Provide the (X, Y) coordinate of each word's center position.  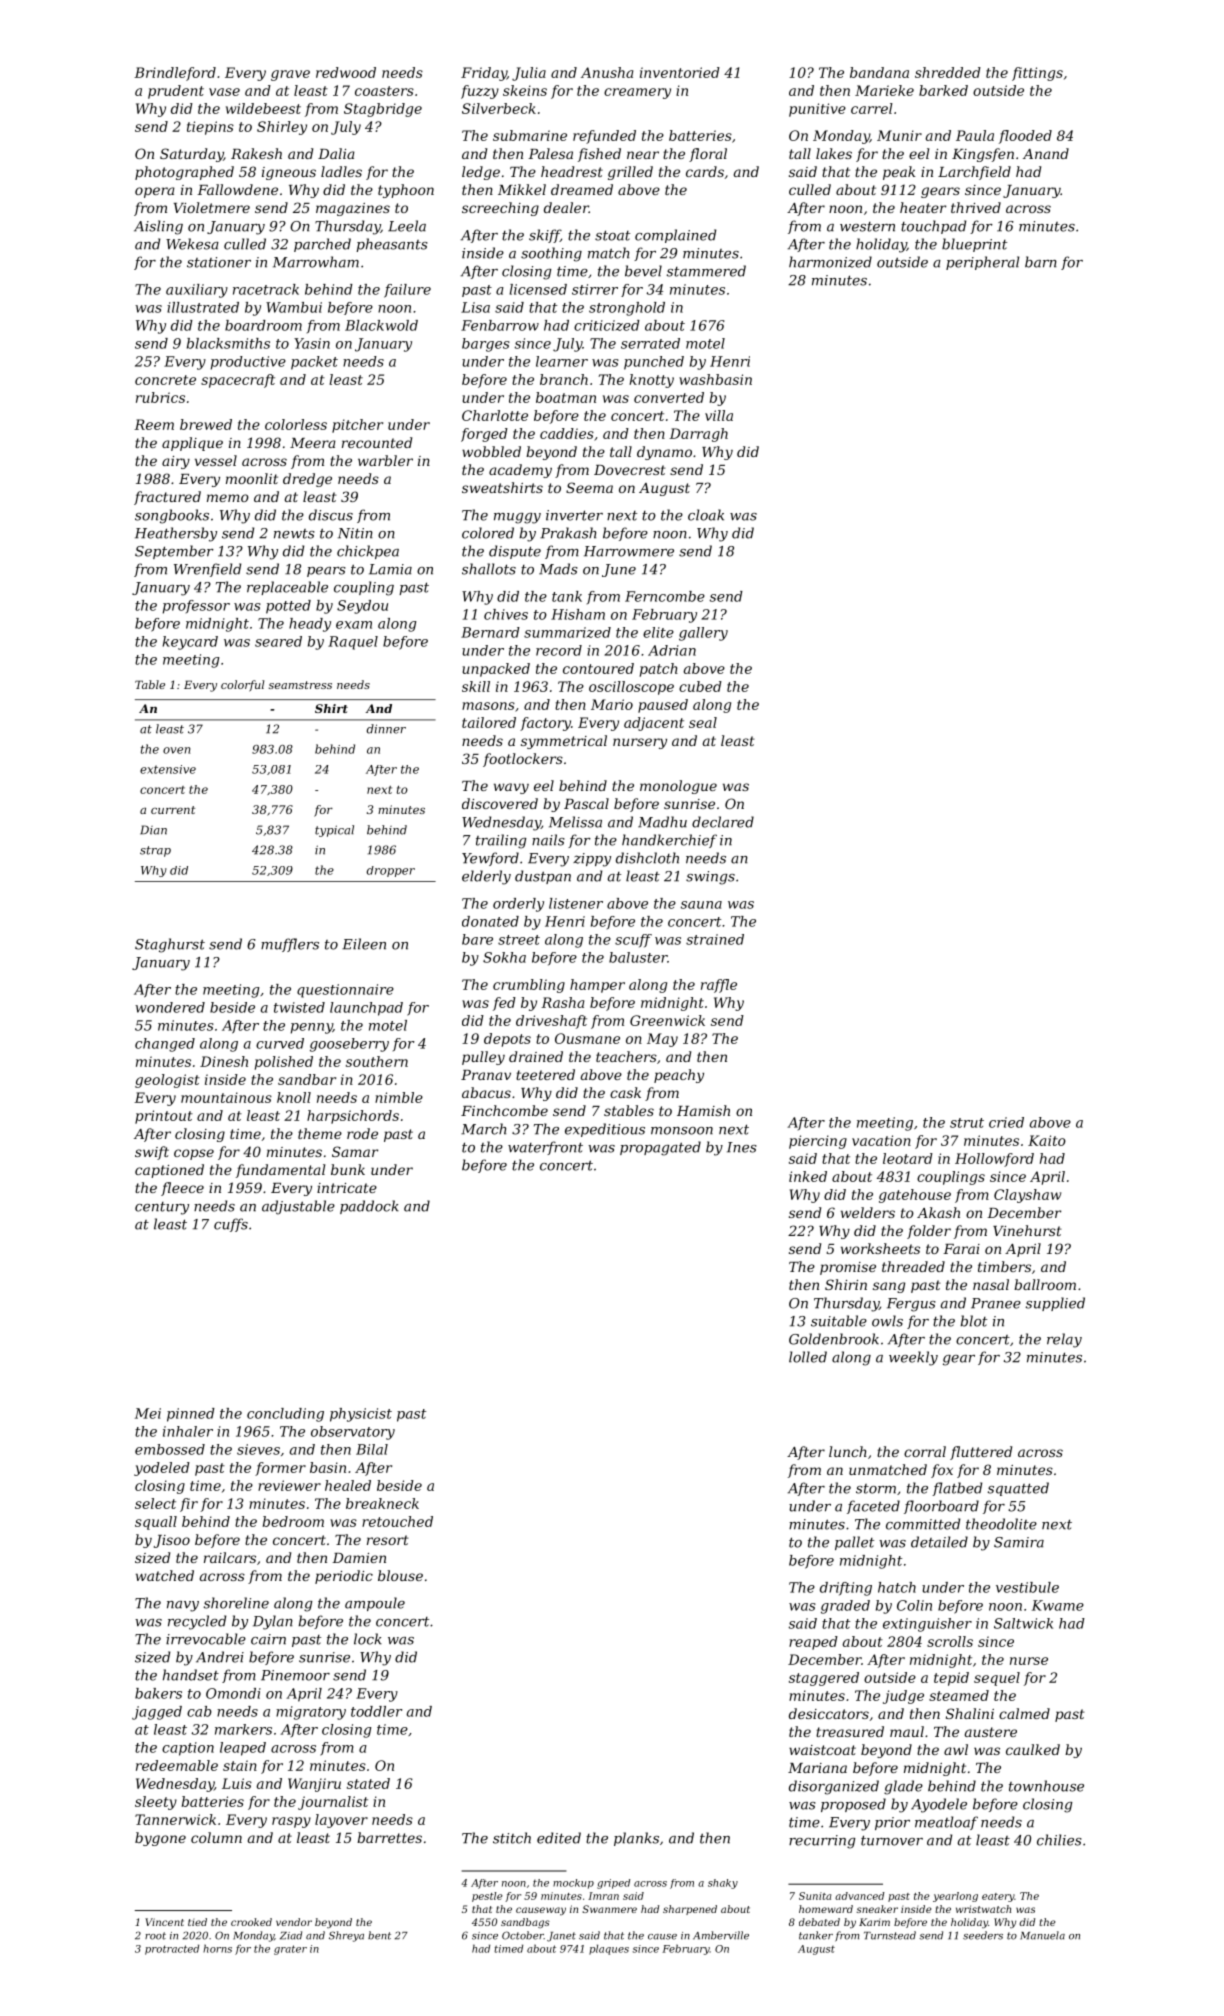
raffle (719, 986)
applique (192, 444)
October (523, 1935)
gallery (703, 634)
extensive (168, 769)
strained (715, 939)
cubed (700, 686)
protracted (172, 1949)
